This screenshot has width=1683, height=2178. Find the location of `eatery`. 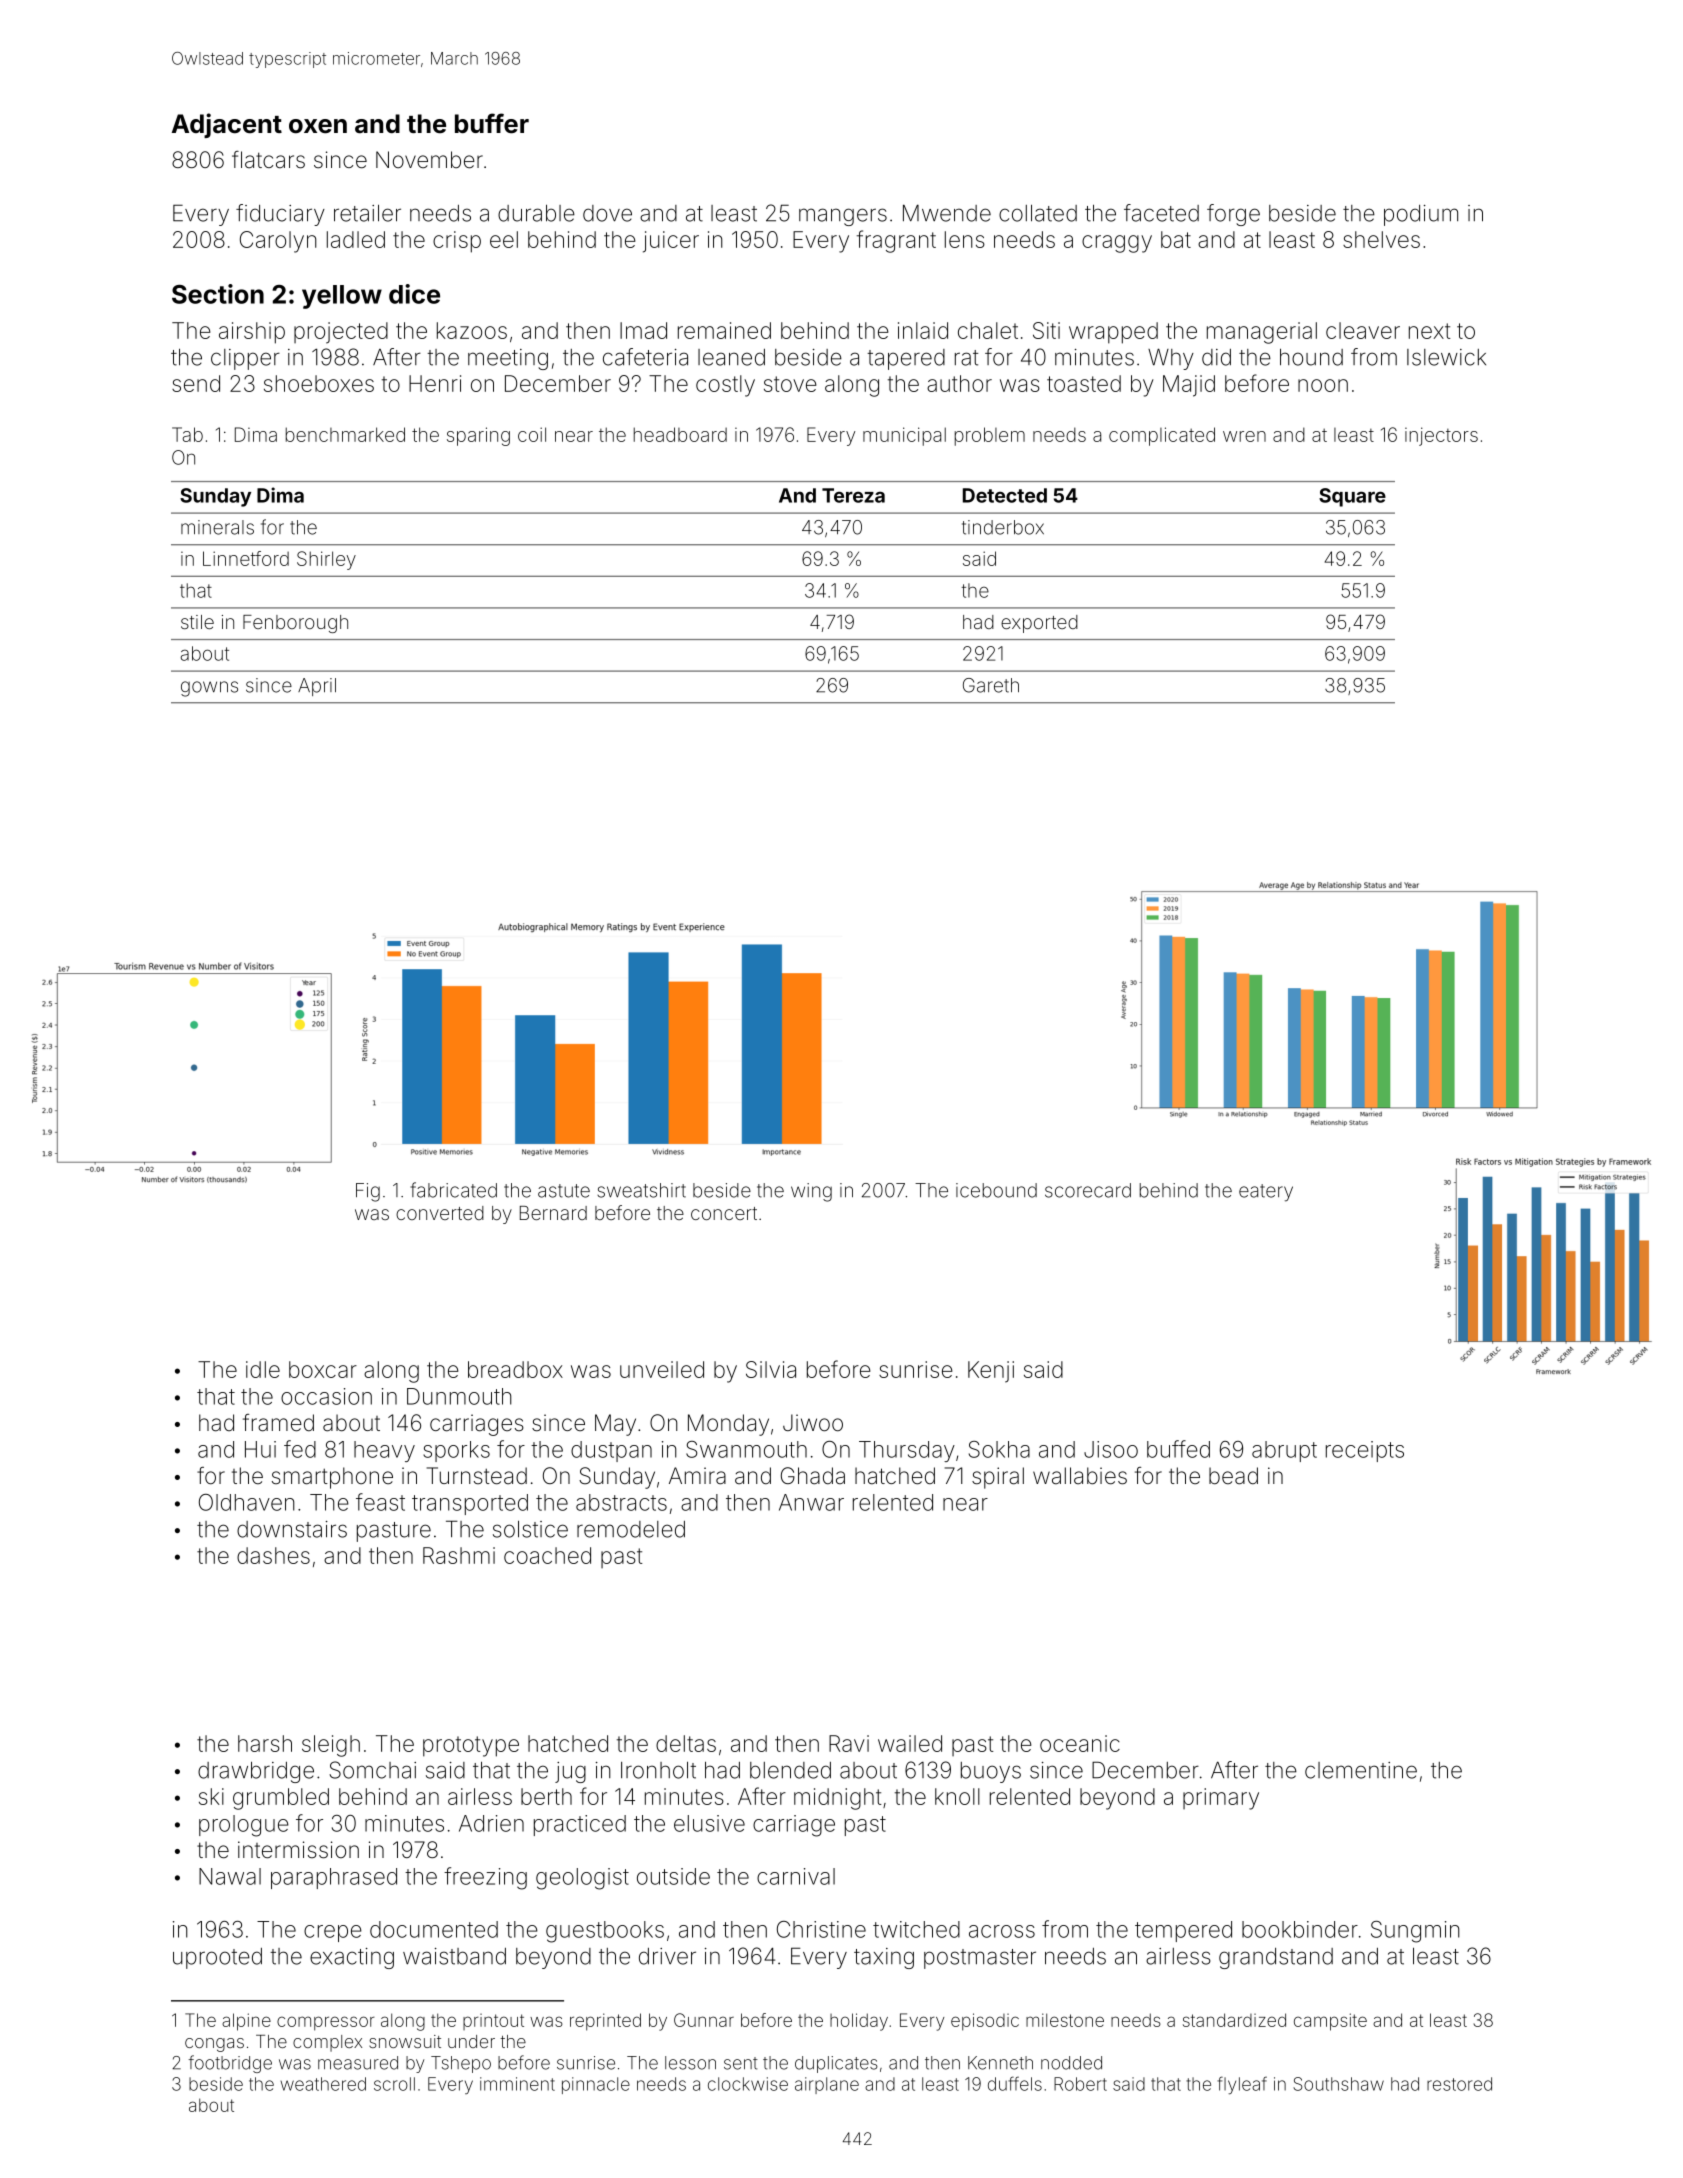

eatery is located at coordinates (1266, 1193).
